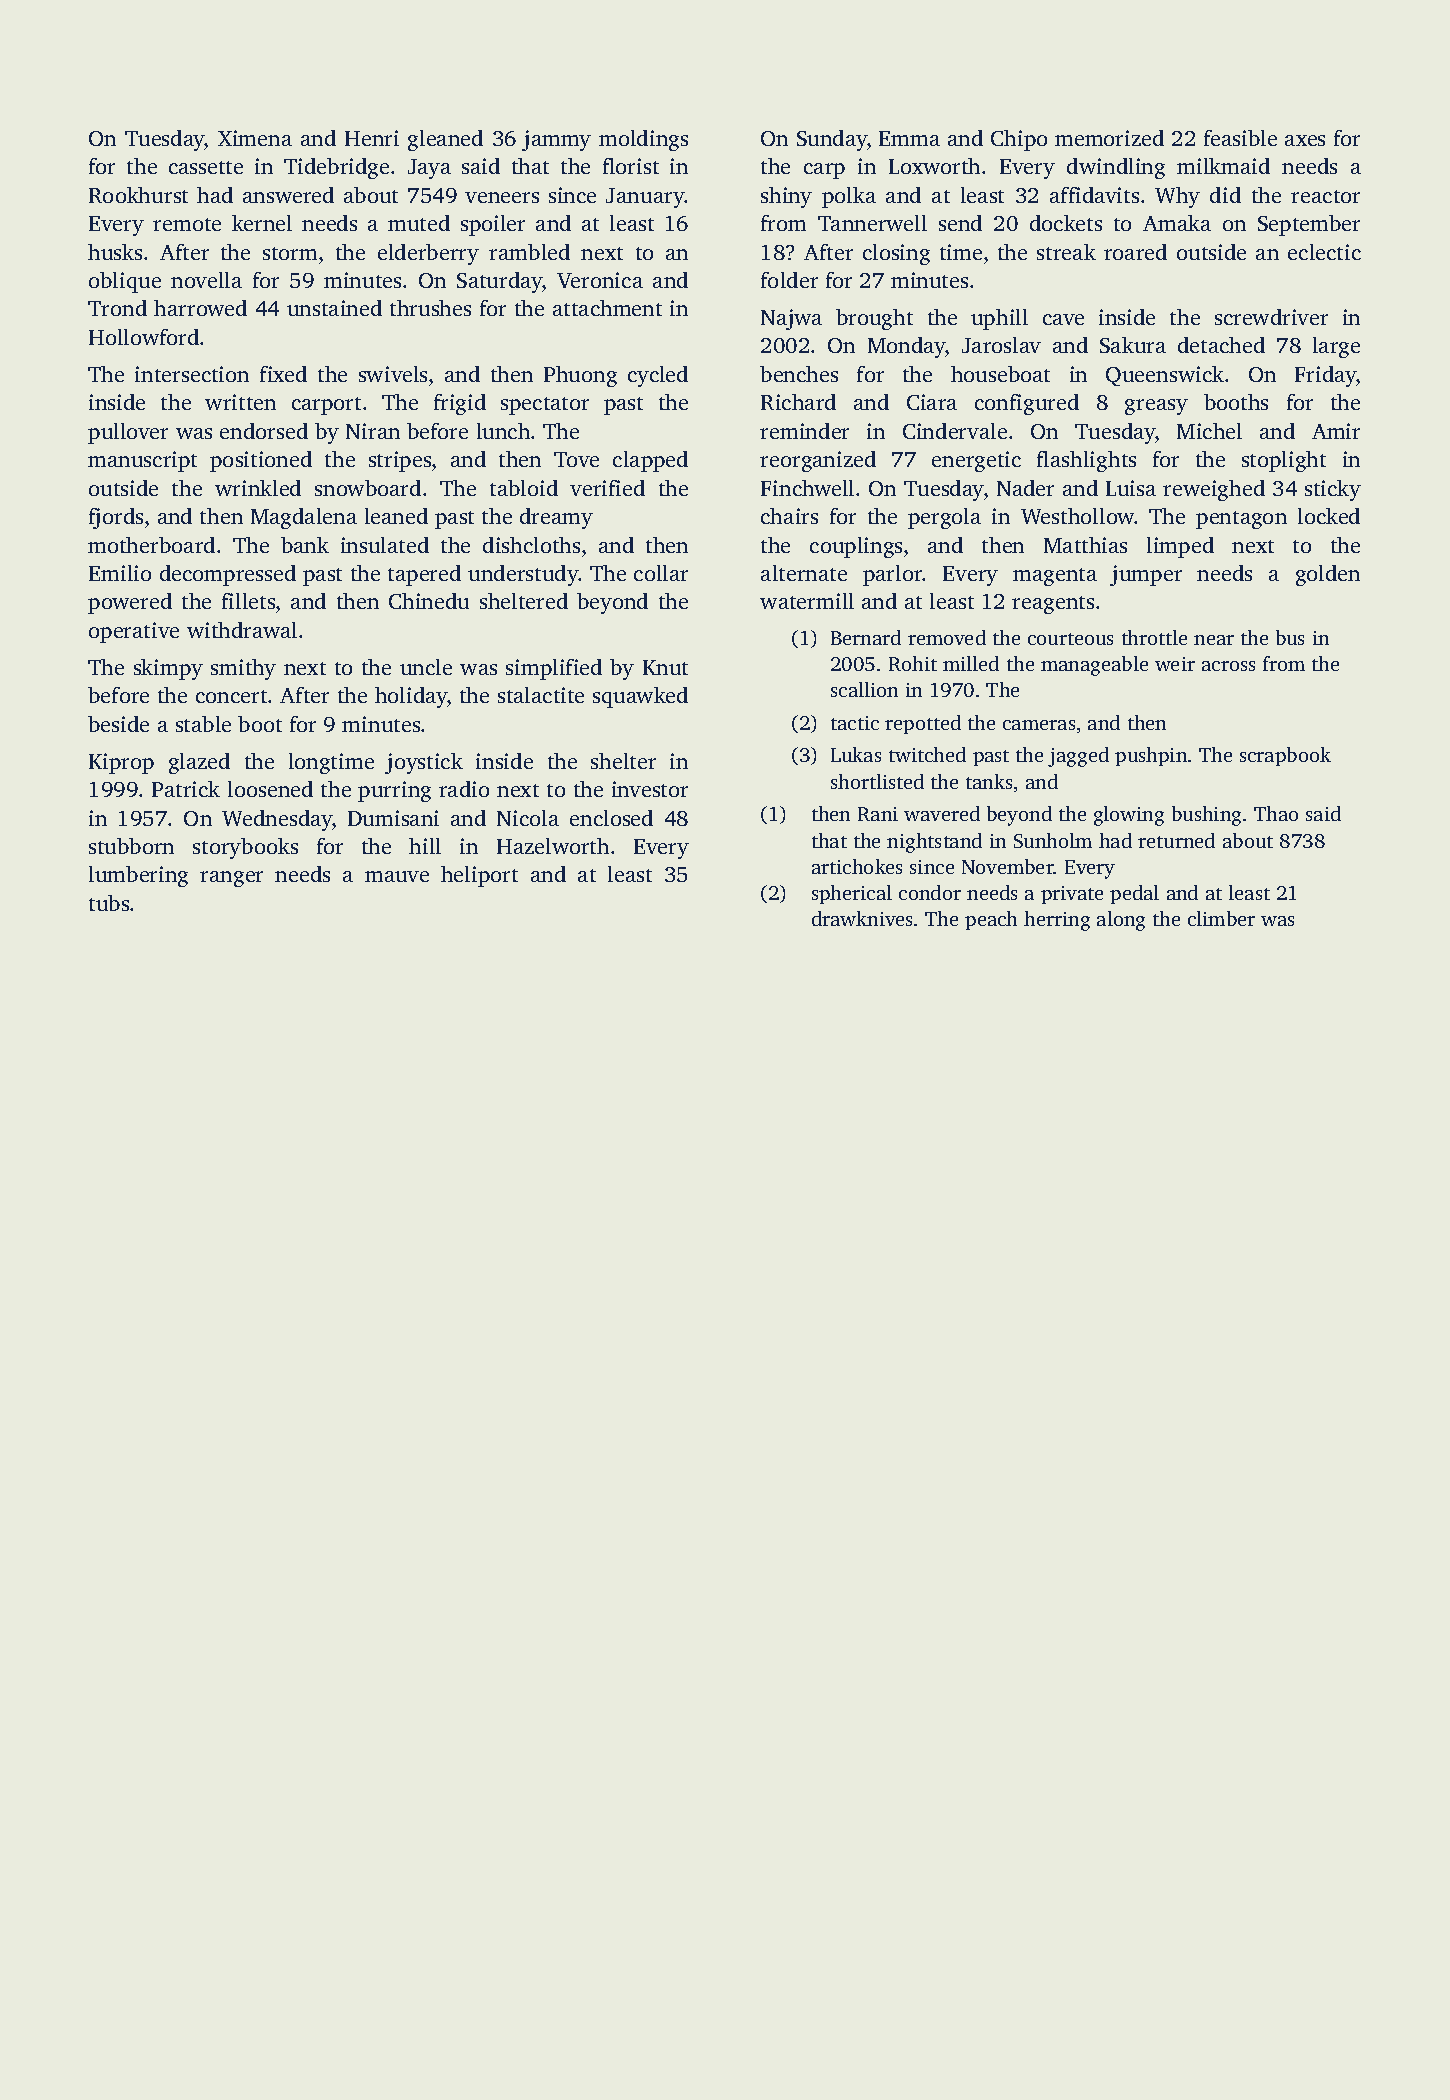 The height and width of the image is (2100, 1450). What do you see at coordinates (607, 308) in the image?
I see `attachment` at bounding box center [607, 308].
